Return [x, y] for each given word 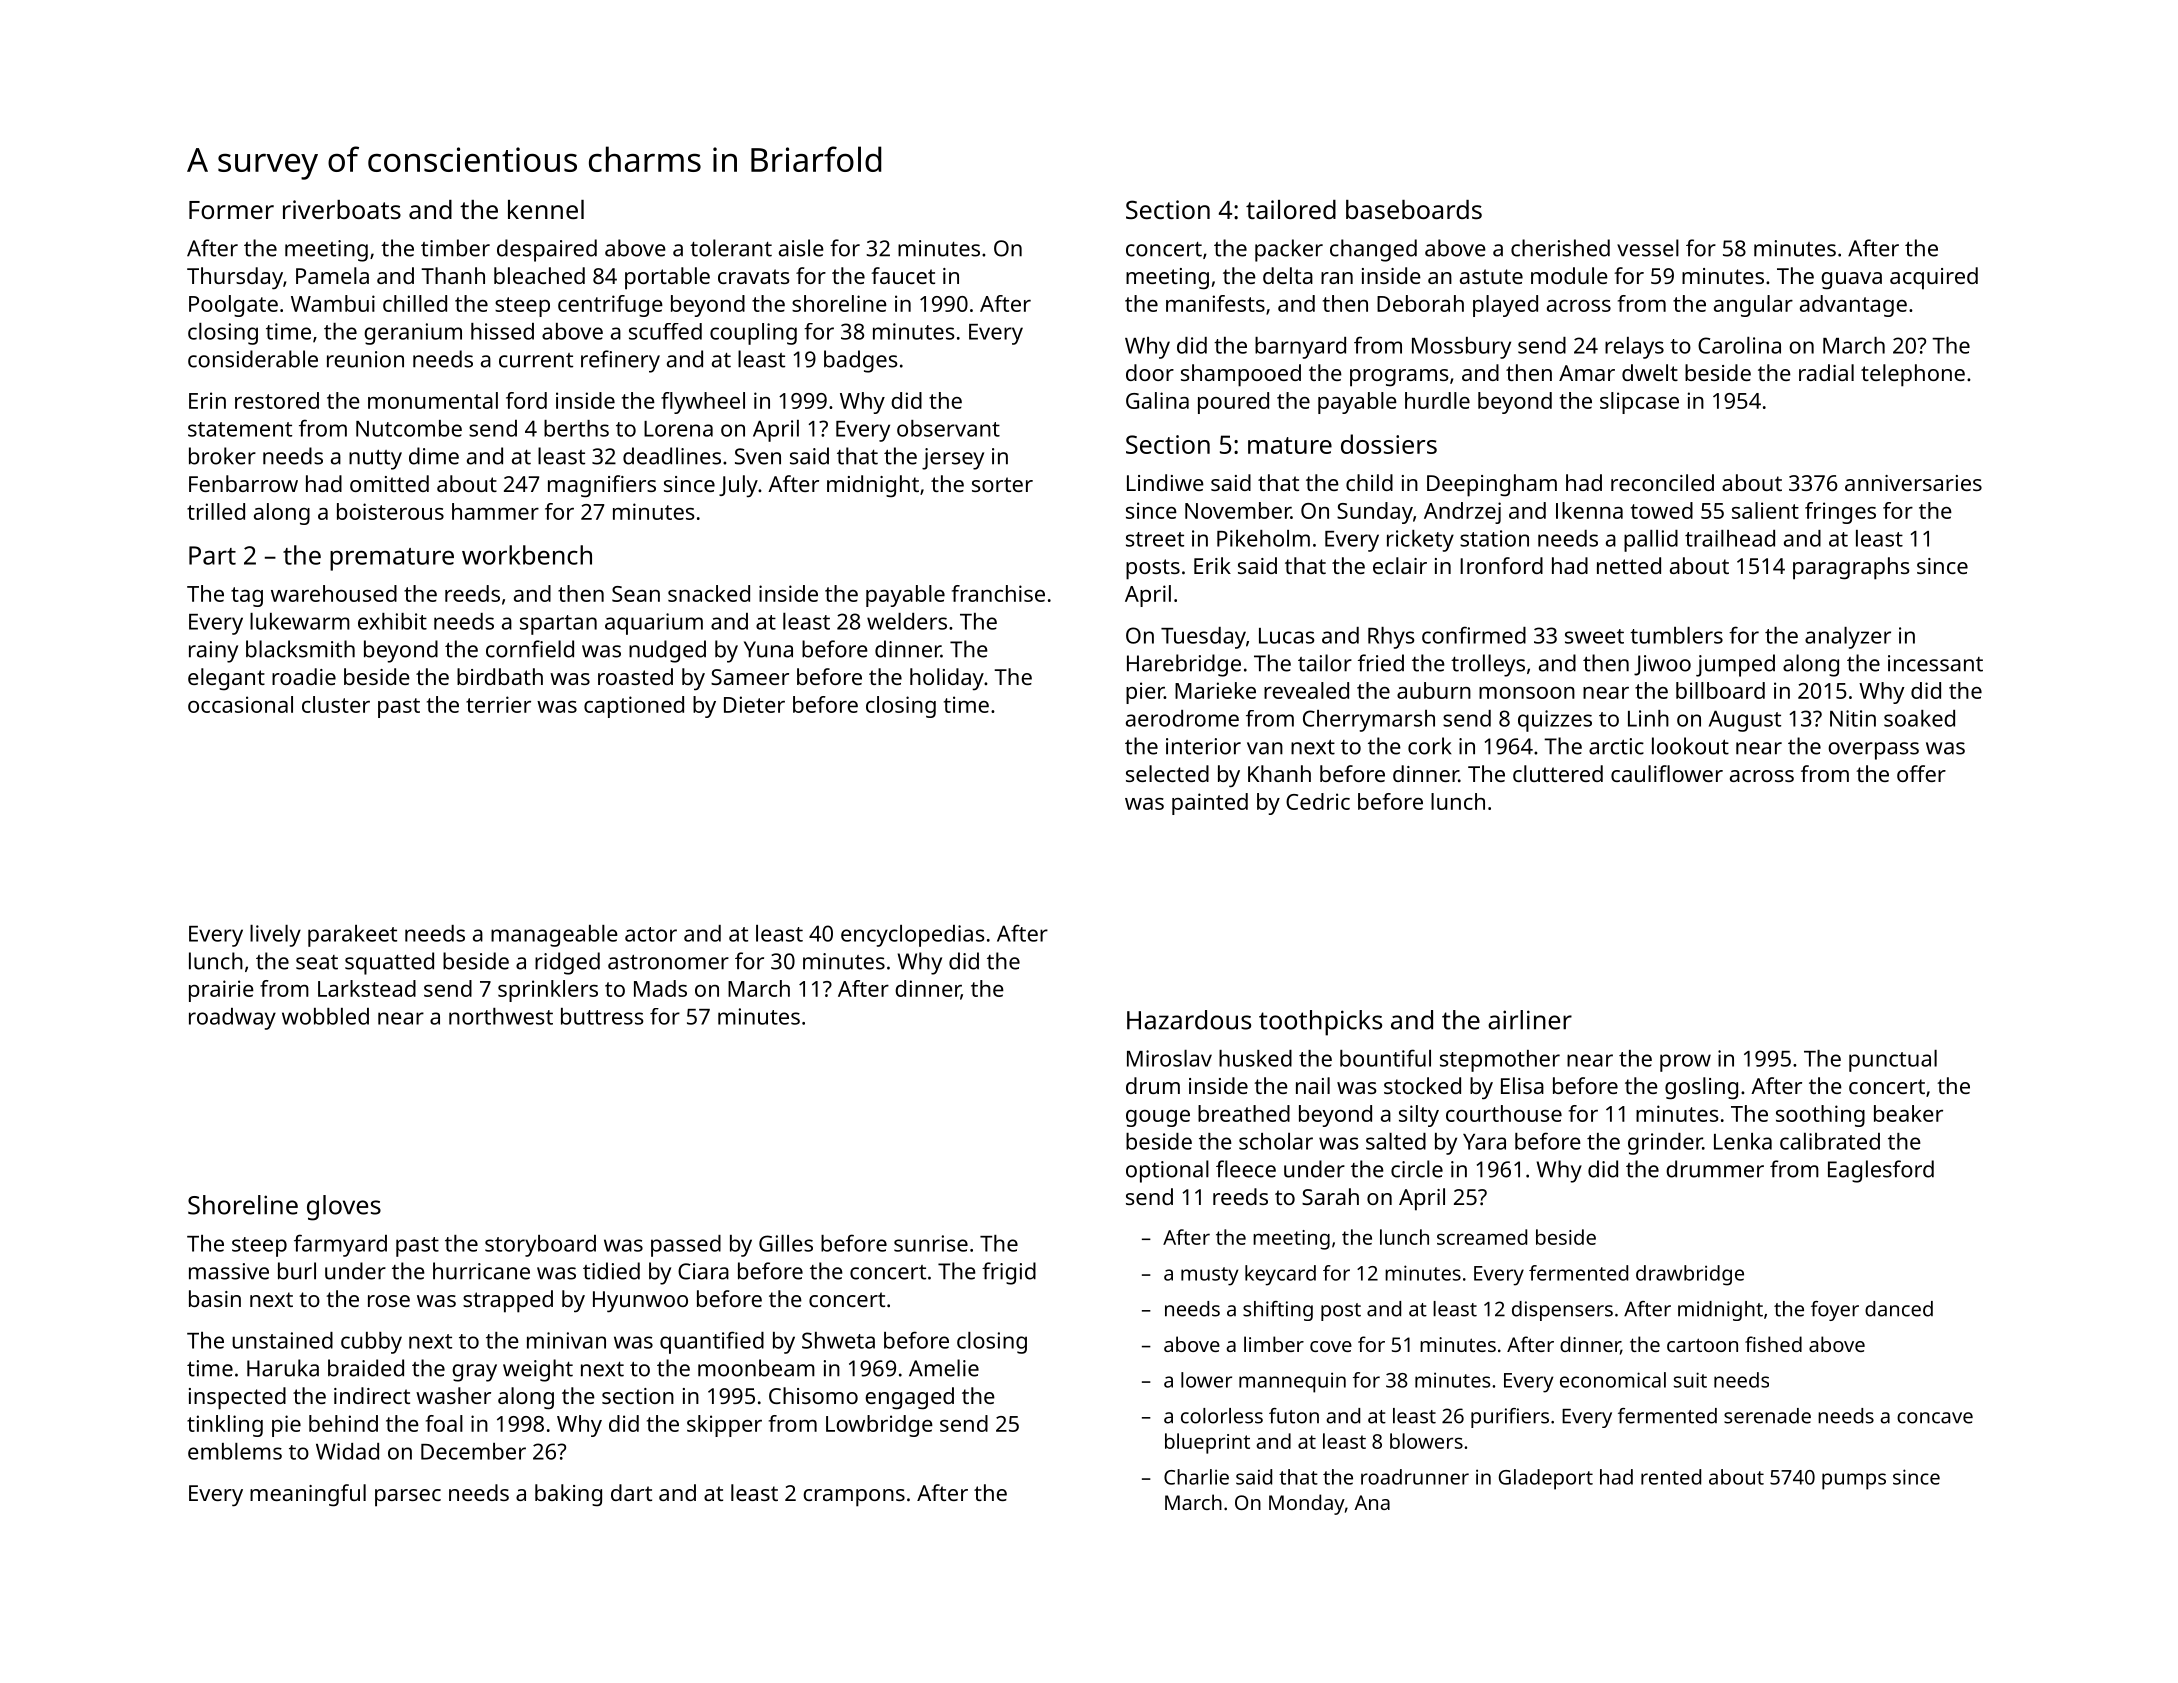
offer [1921, 773]
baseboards [1414, 209]
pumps [1854, 1481]
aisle [801, 248]
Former [231, 210]
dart [631, 1492]
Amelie [944, 1368]
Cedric [1318, 801]
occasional [240, 704]
